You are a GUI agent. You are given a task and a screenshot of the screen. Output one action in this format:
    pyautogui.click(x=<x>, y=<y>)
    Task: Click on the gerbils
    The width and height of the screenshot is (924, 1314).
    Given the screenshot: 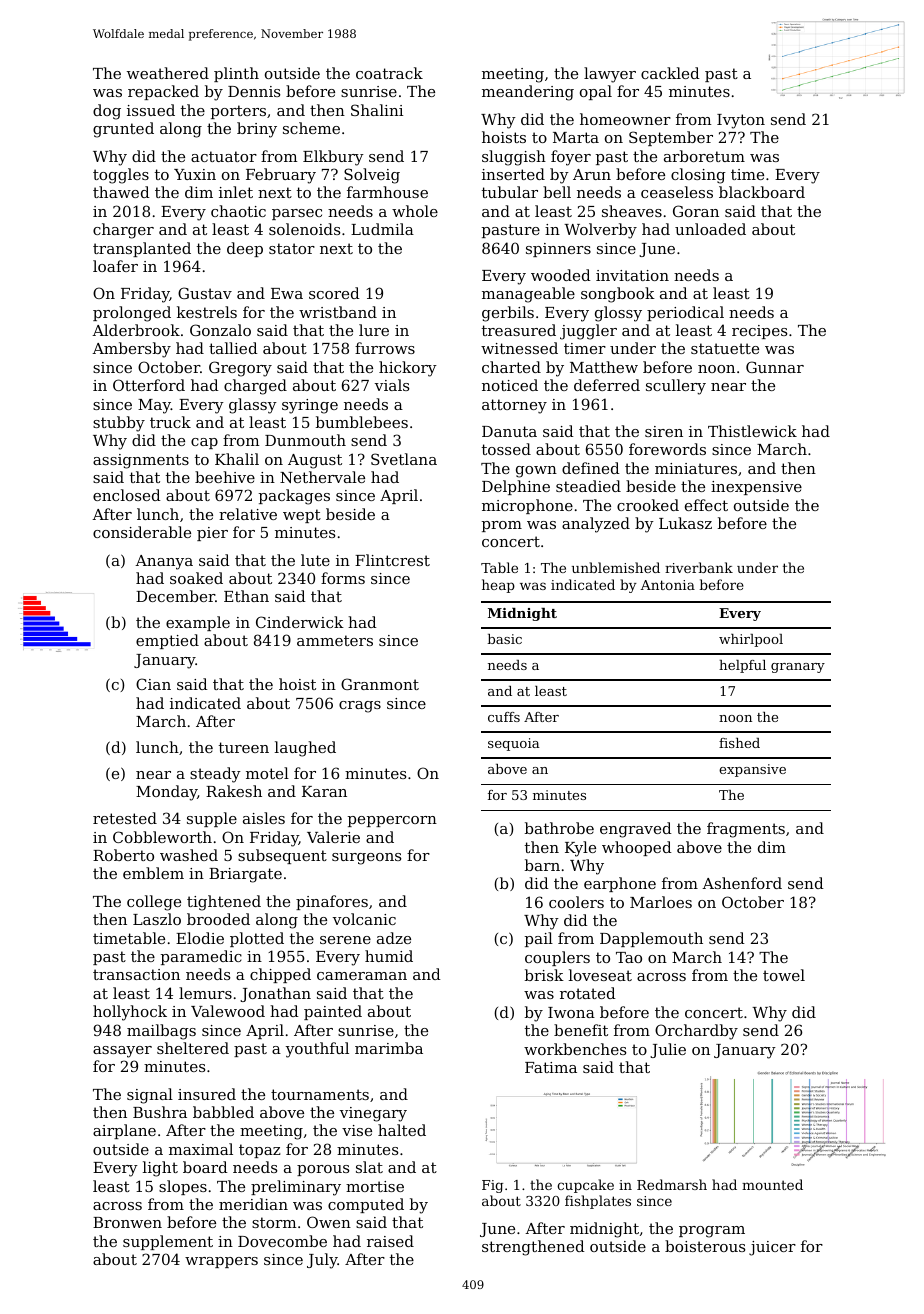 What is the action you would take?
    pyautogui.click(x=508, y=314)
